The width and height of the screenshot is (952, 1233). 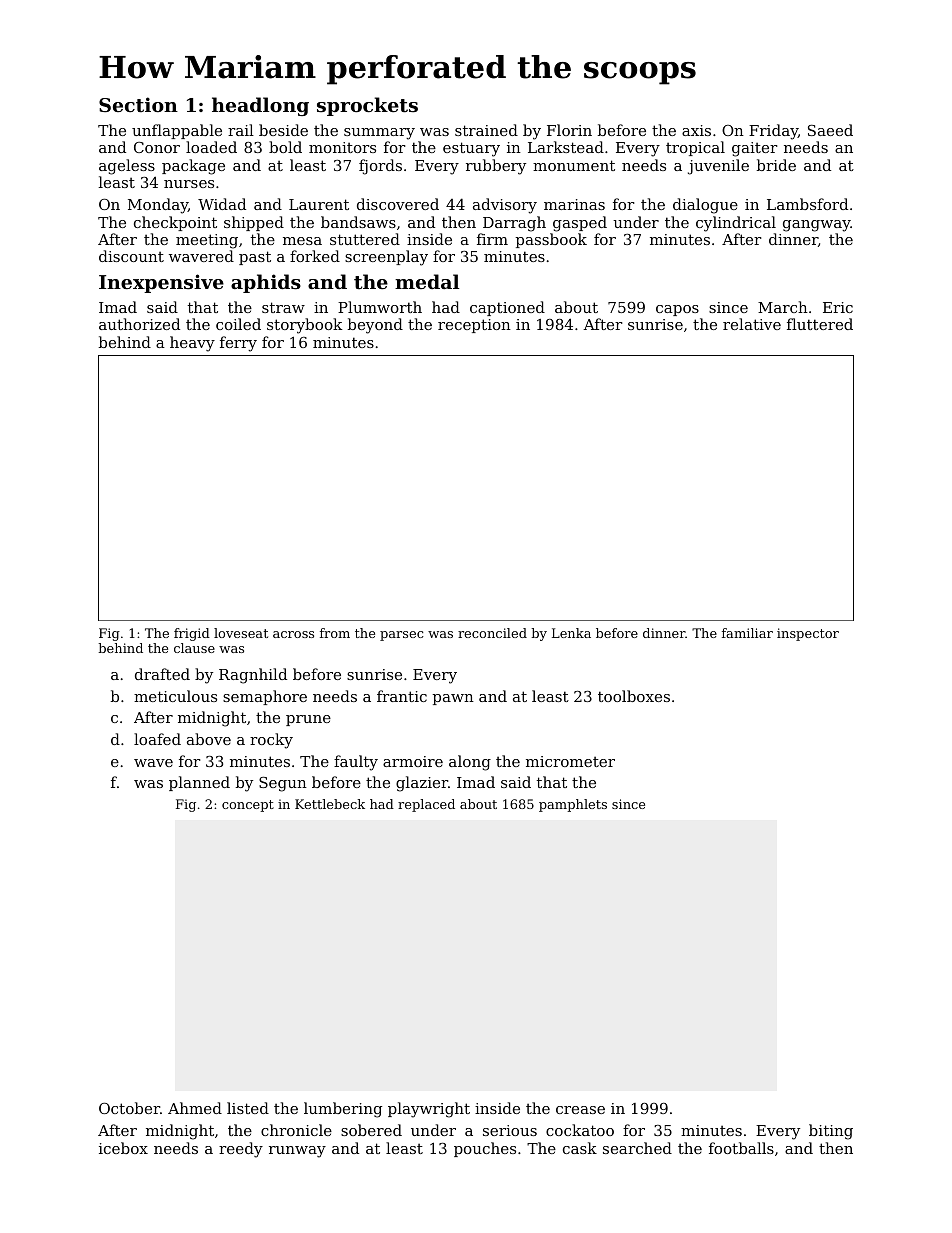 What do you see at coordinates (241, 633) in the screenshot?
I see `loveseat` at bounding box center [241, 633].
